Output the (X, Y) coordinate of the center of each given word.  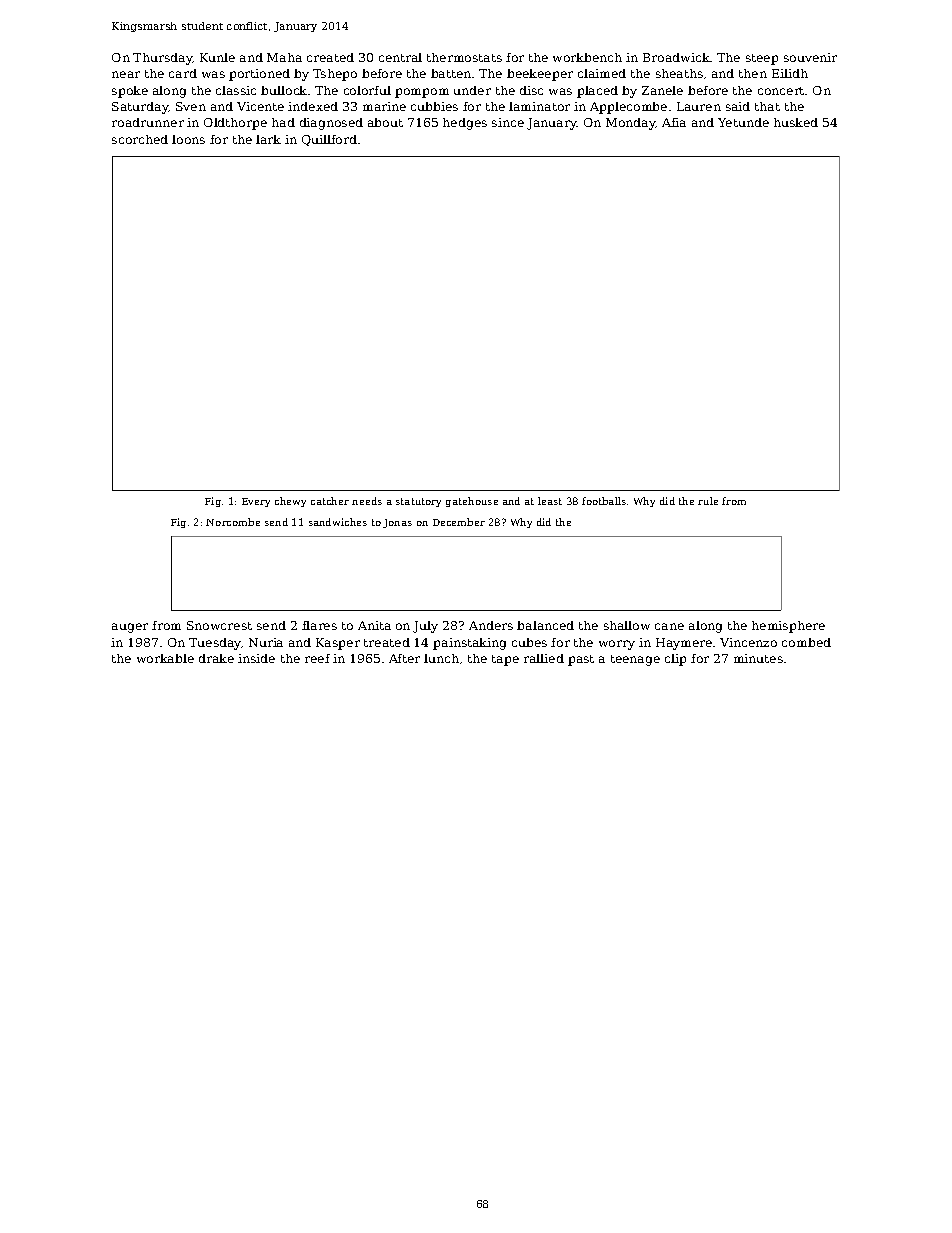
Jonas (397, 523)
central (400, 57)
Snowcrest (219, 625)
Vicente (260, 106)
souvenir (810, 57)
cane (669, 626)
